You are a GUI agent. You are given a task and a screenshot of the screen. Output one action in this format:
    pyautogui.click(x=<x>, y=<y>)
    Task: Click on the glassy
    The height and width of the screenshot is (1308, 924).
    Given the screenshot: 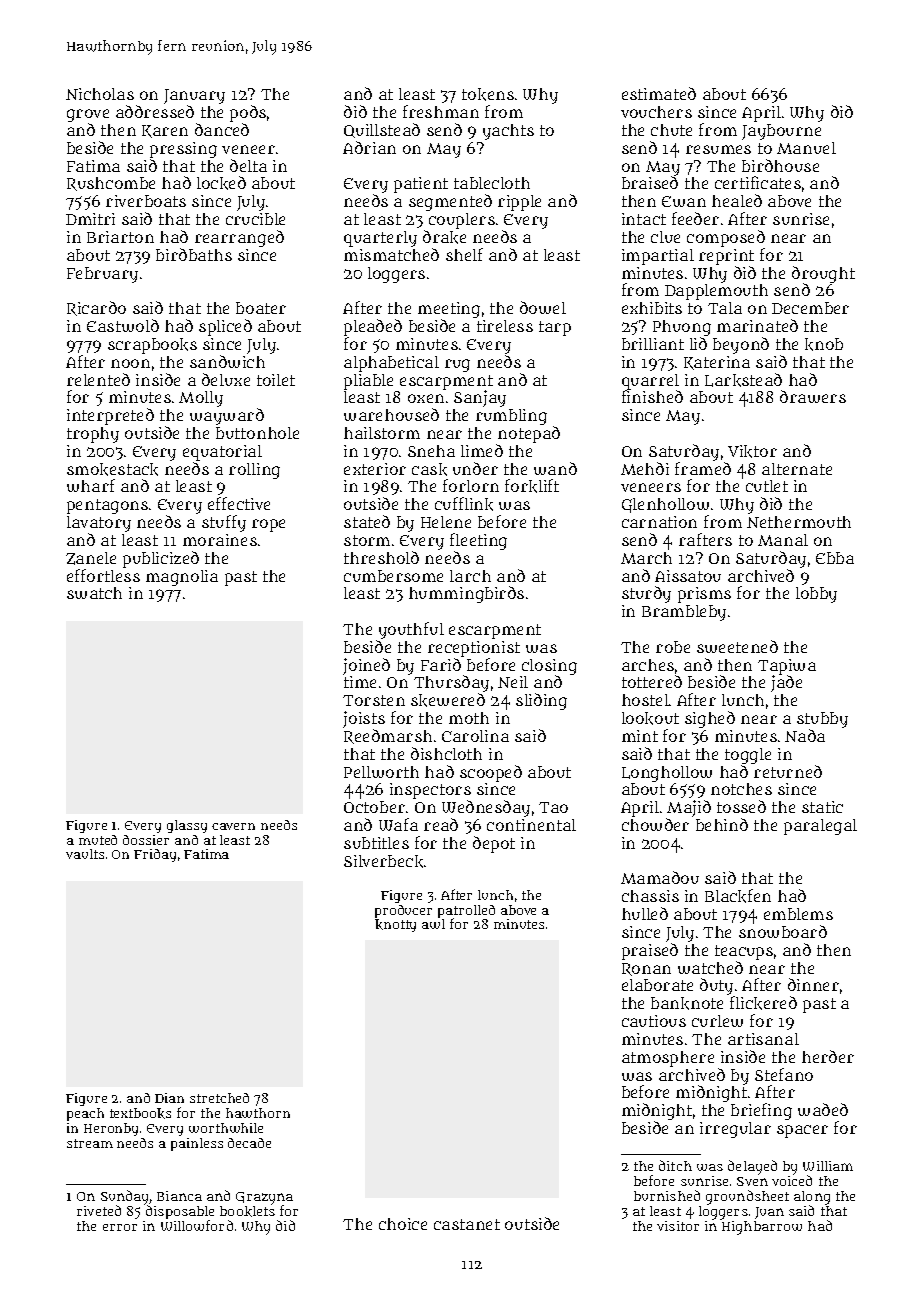 What is the action you would take?
    pyautogui.click(x=187, y=826)
